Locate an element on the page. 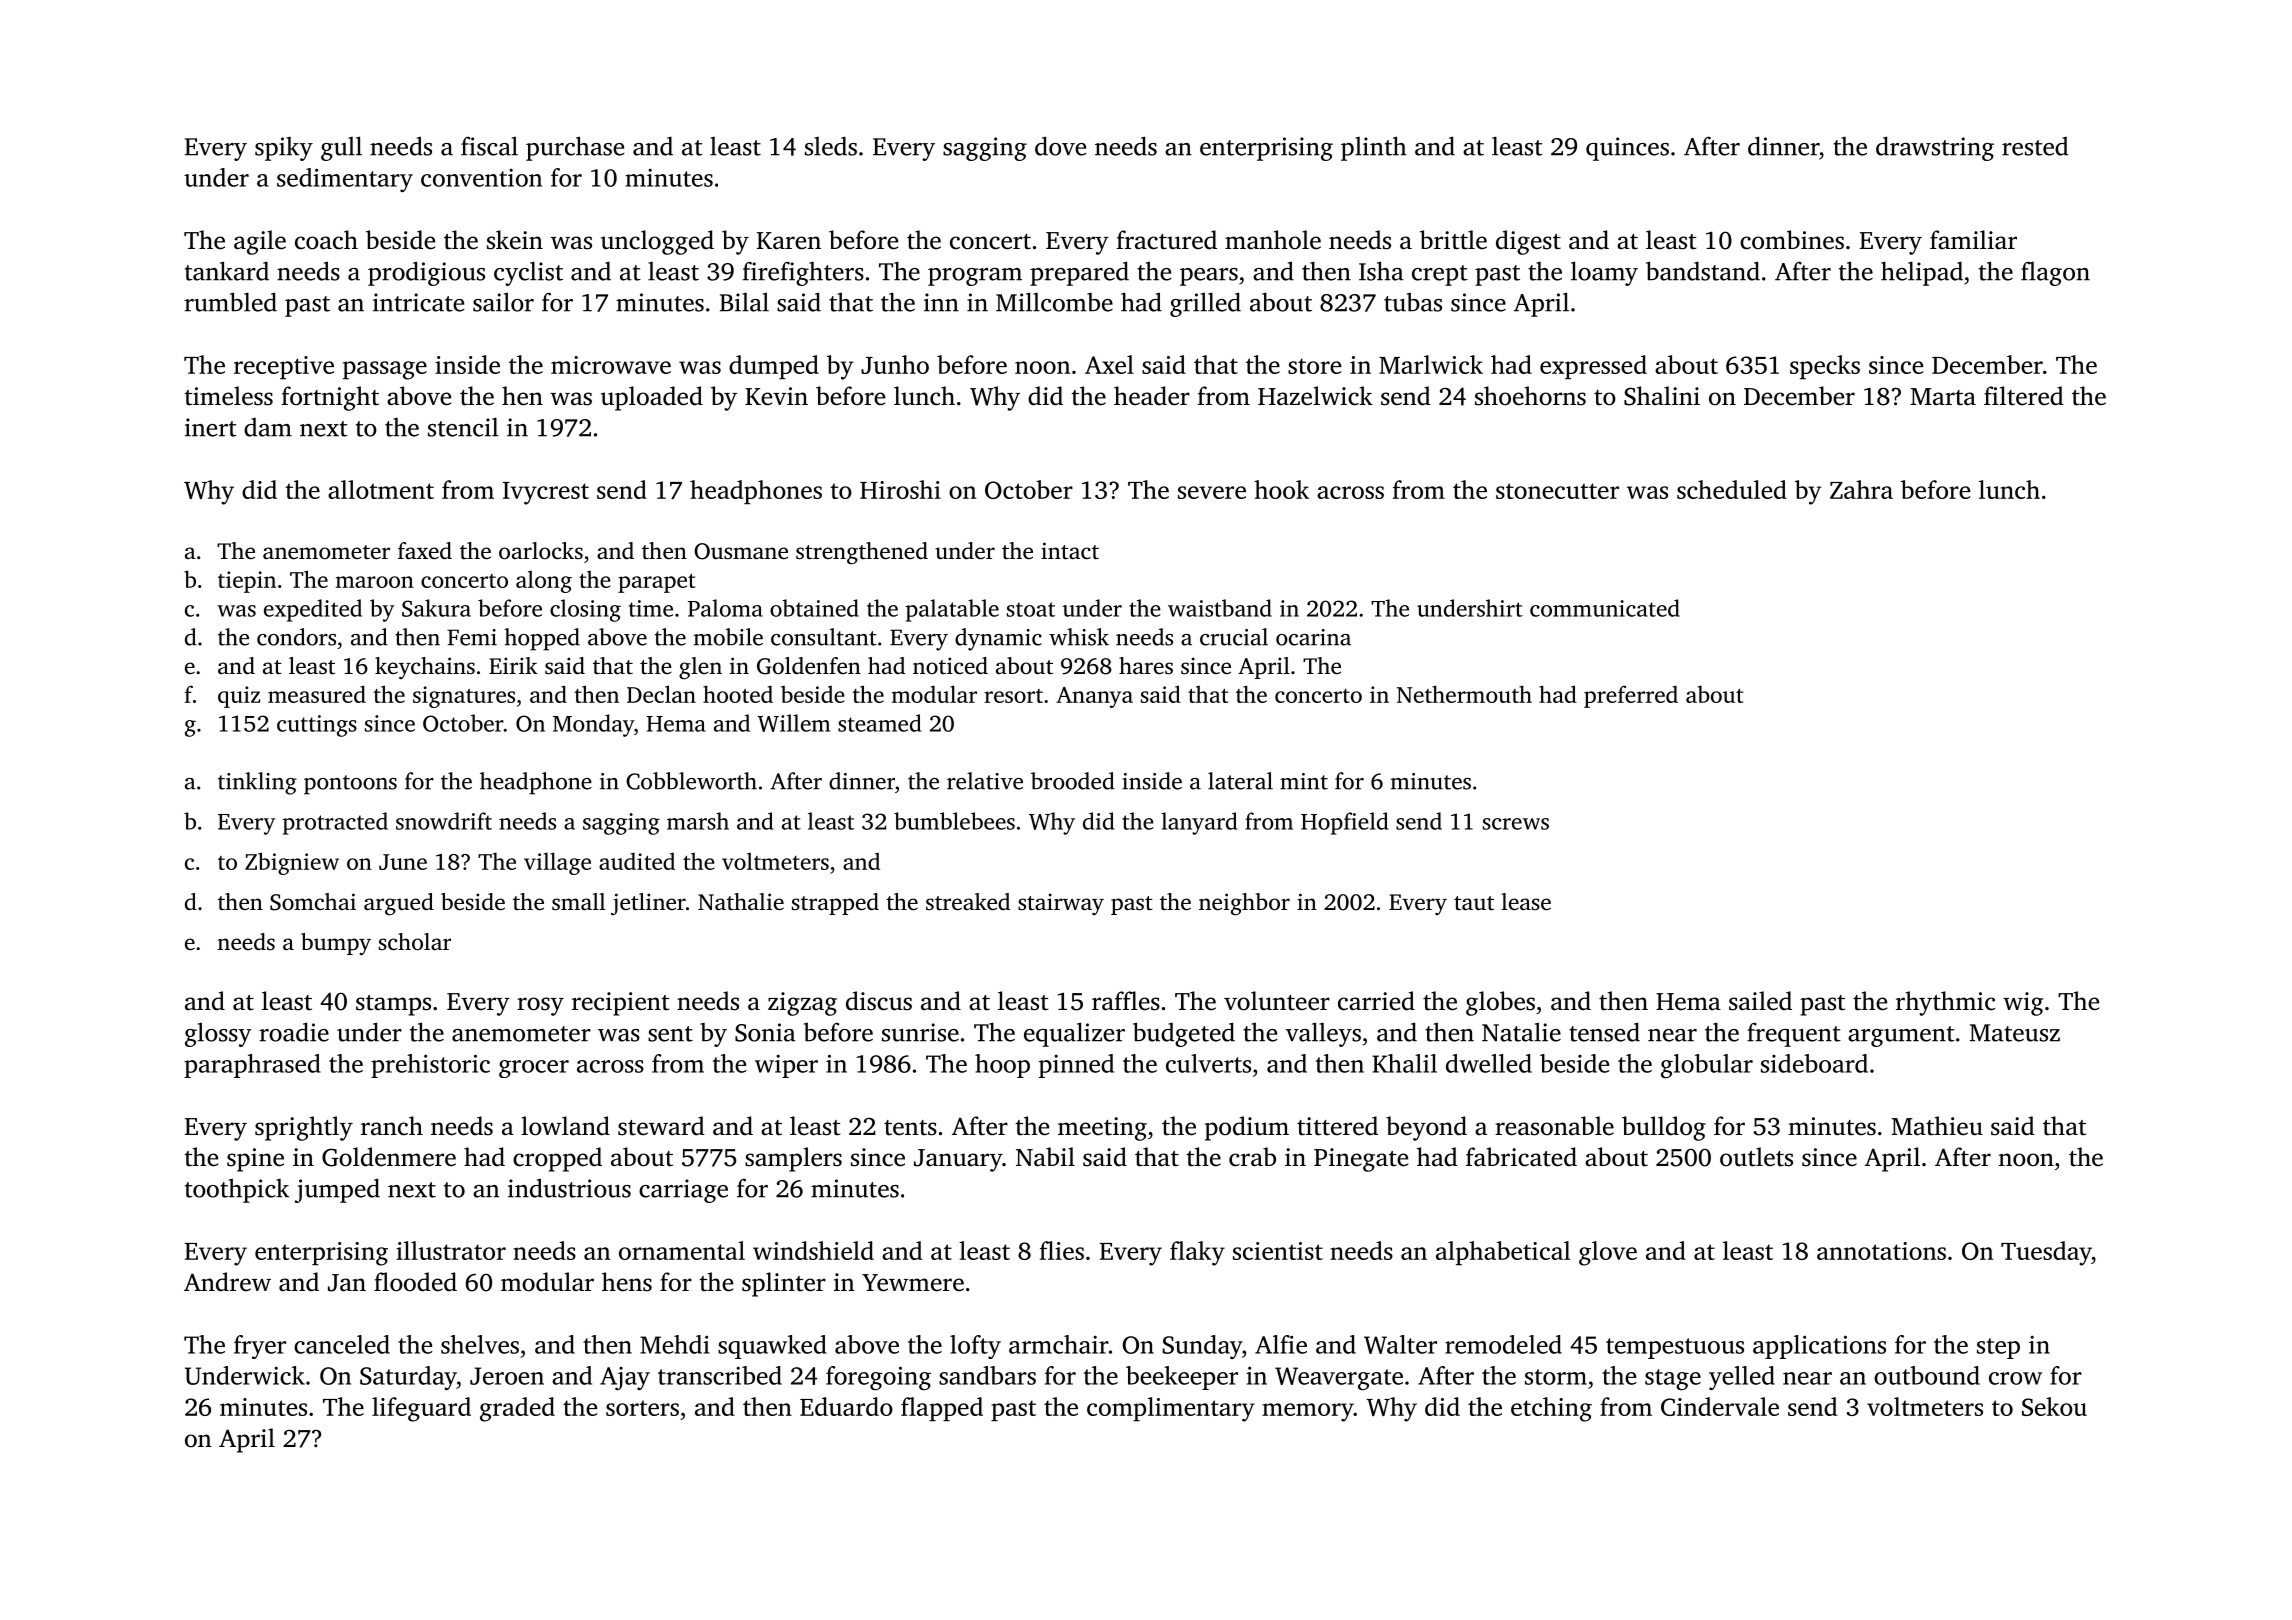 This document has height=1620, width=2292. complimentary is located at coordinates (1171, 1409).
